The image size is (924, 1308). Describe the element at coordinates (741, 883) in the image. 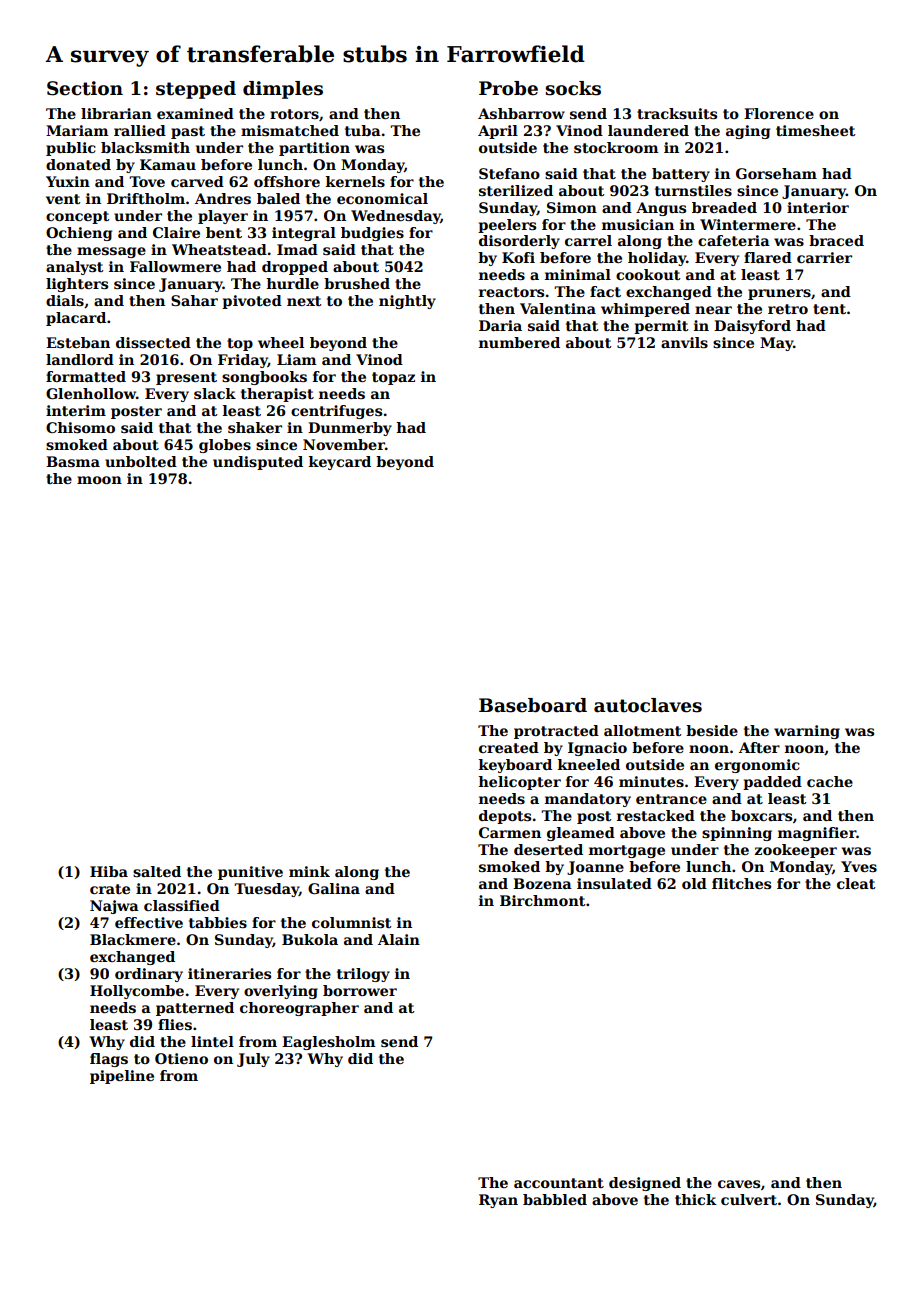

I see `flitches` at that location.
